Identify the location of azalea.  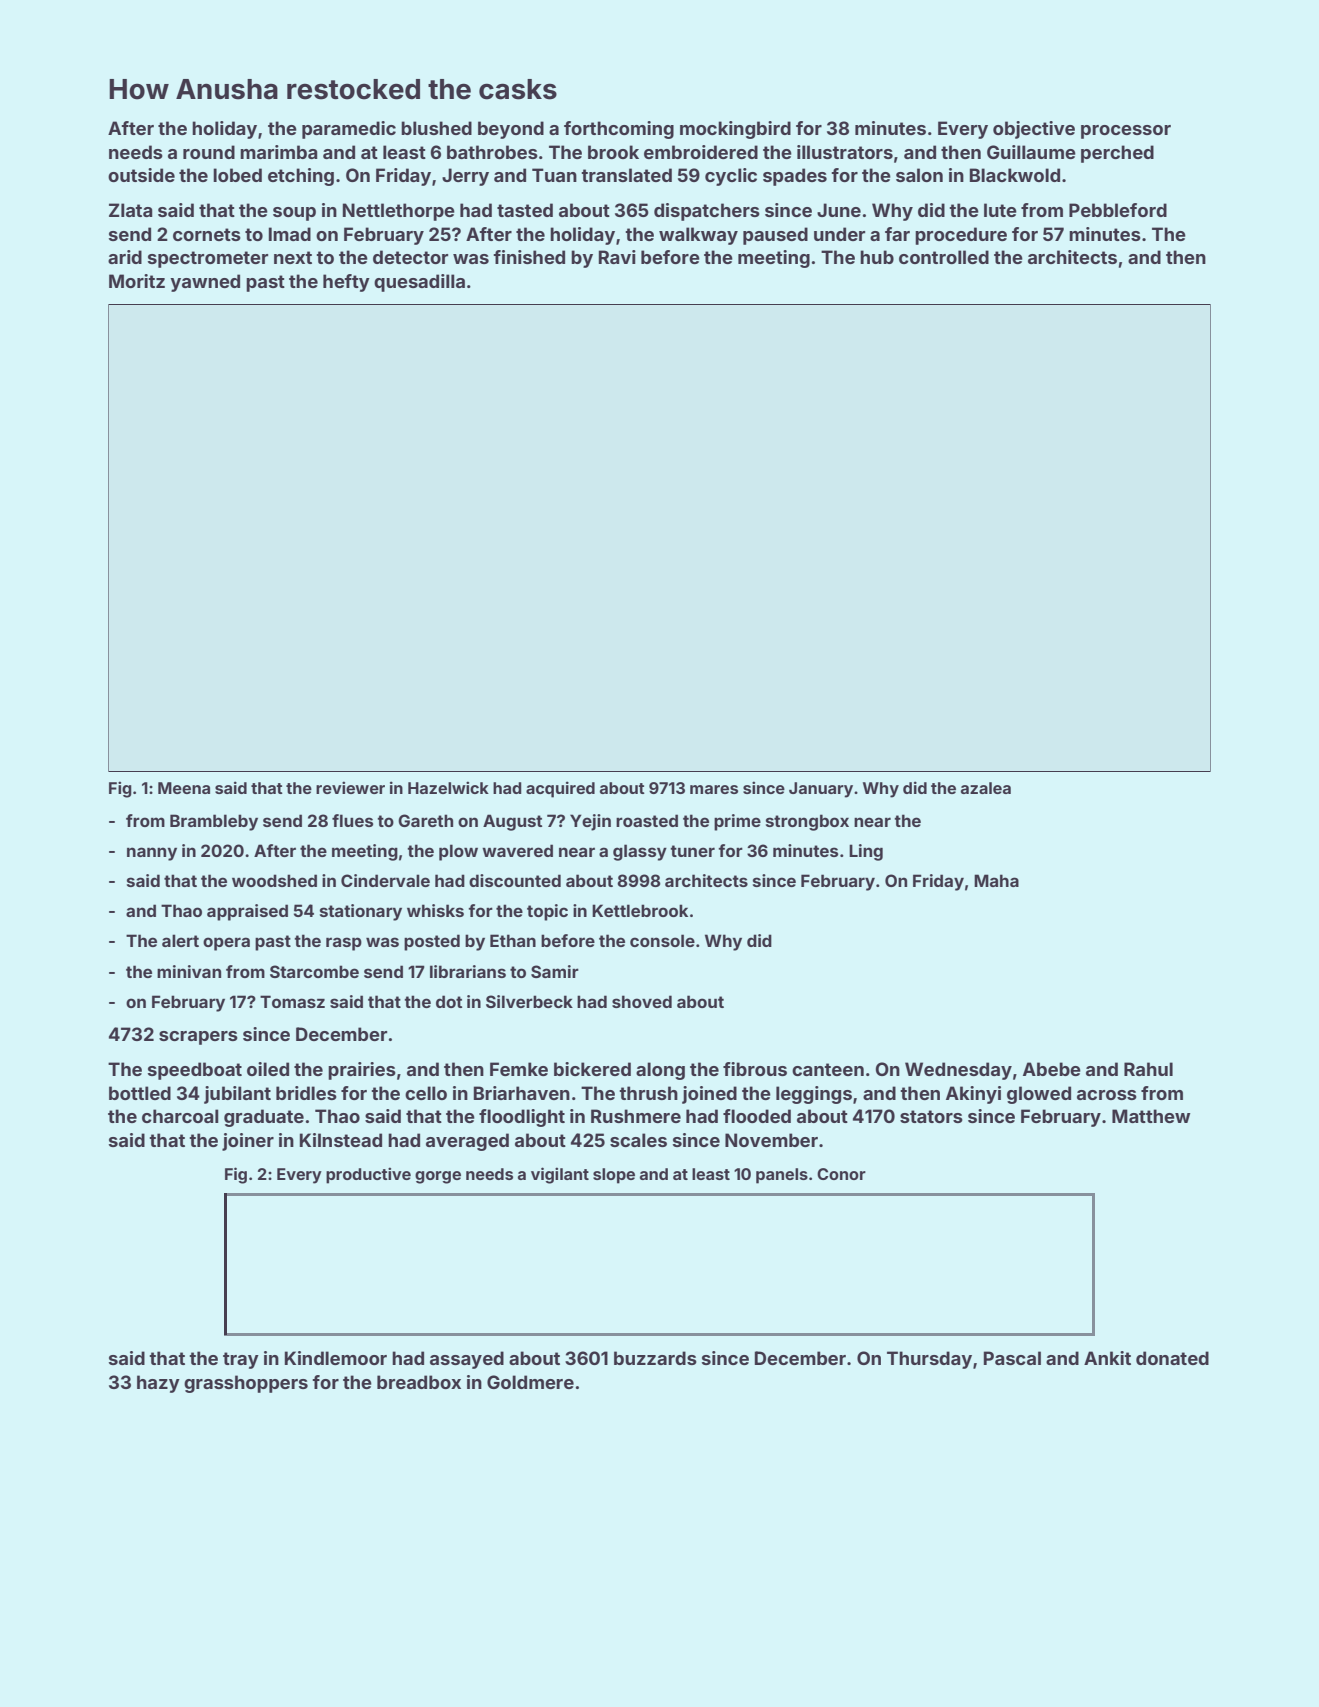
(986, 788).
